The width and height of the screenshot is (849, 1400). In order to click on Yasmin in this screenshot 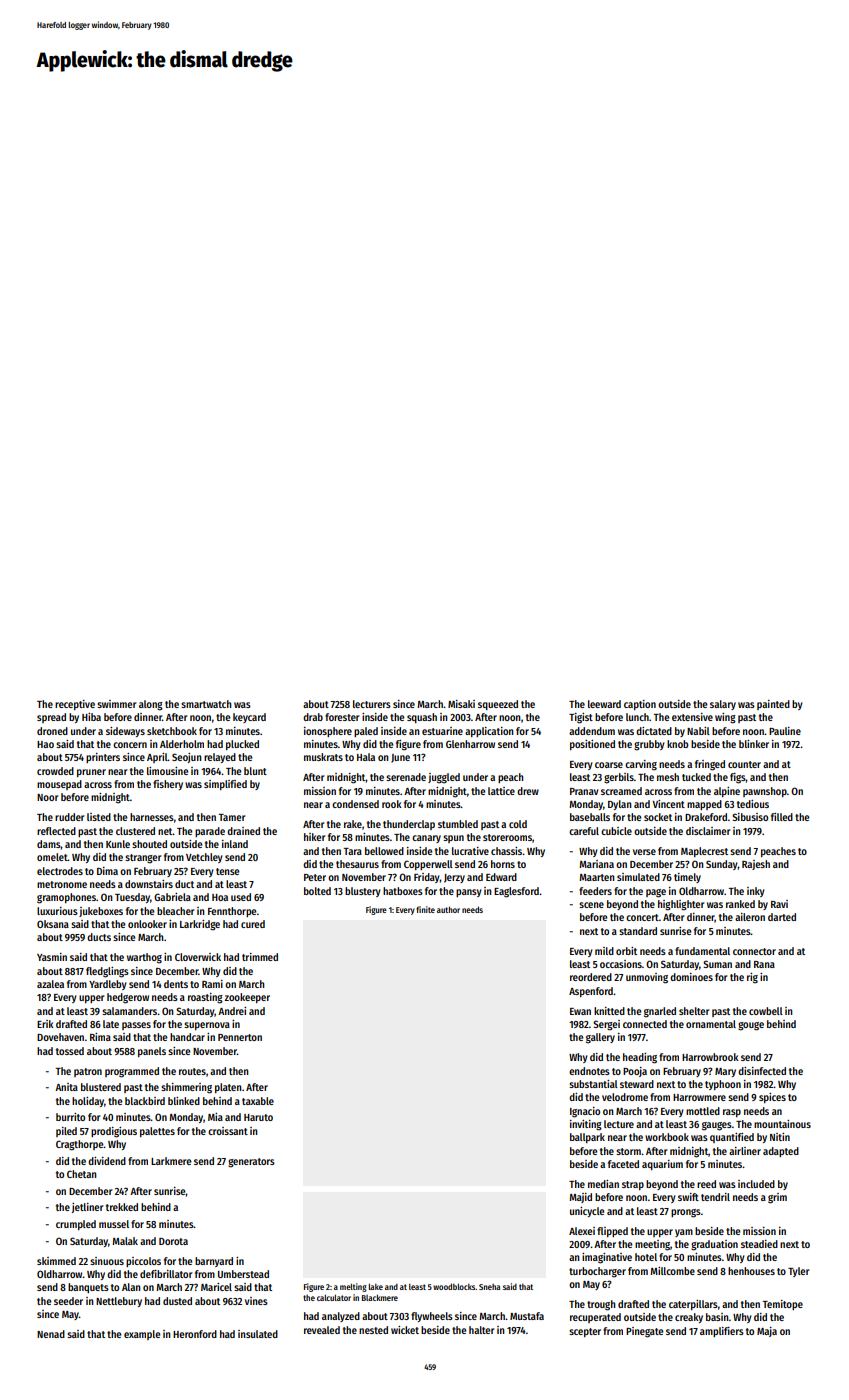, I will do `click(52, 957)`.
